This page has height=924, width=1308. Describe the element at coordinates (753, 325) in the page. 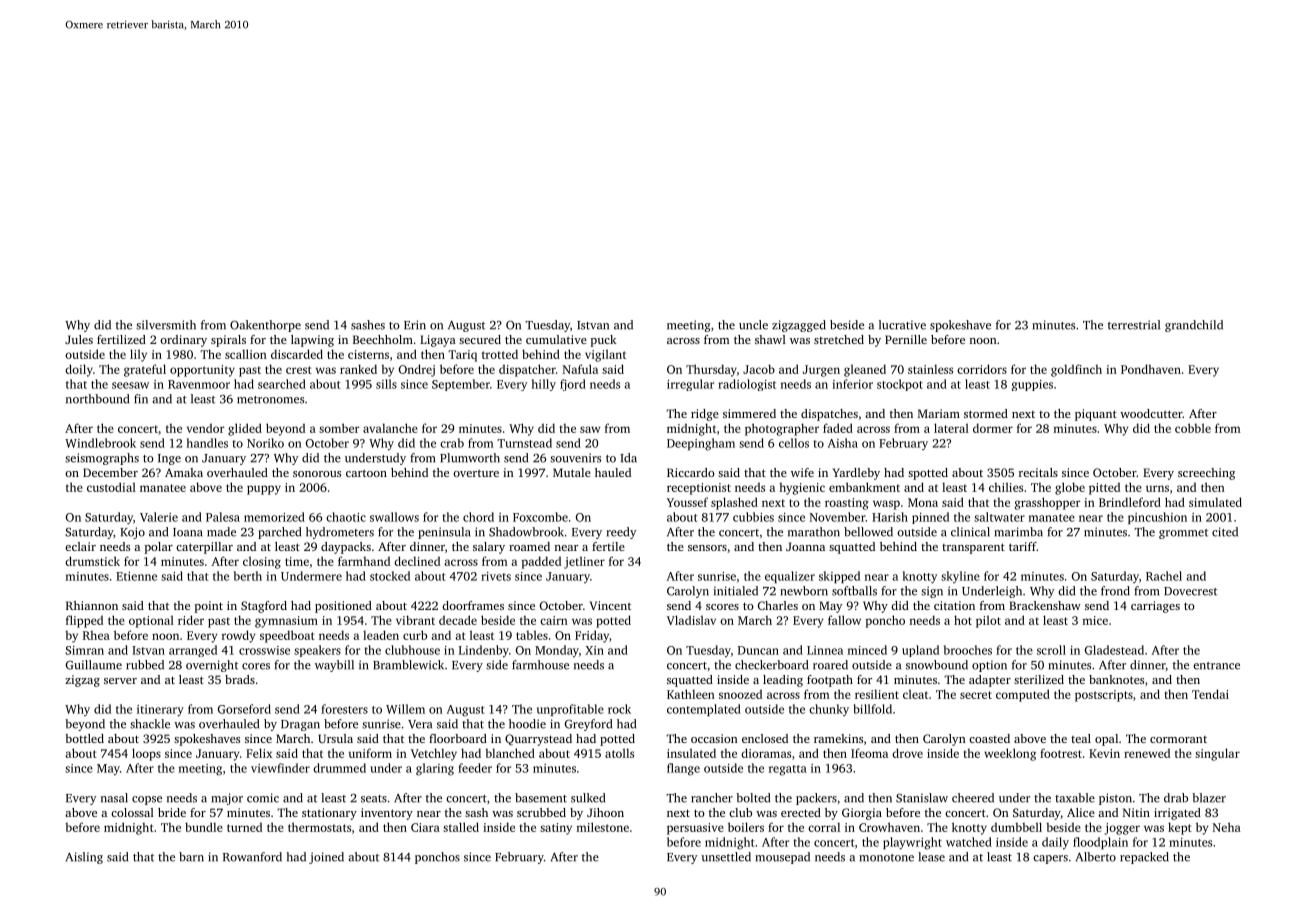

I see `uncle` at that location.
